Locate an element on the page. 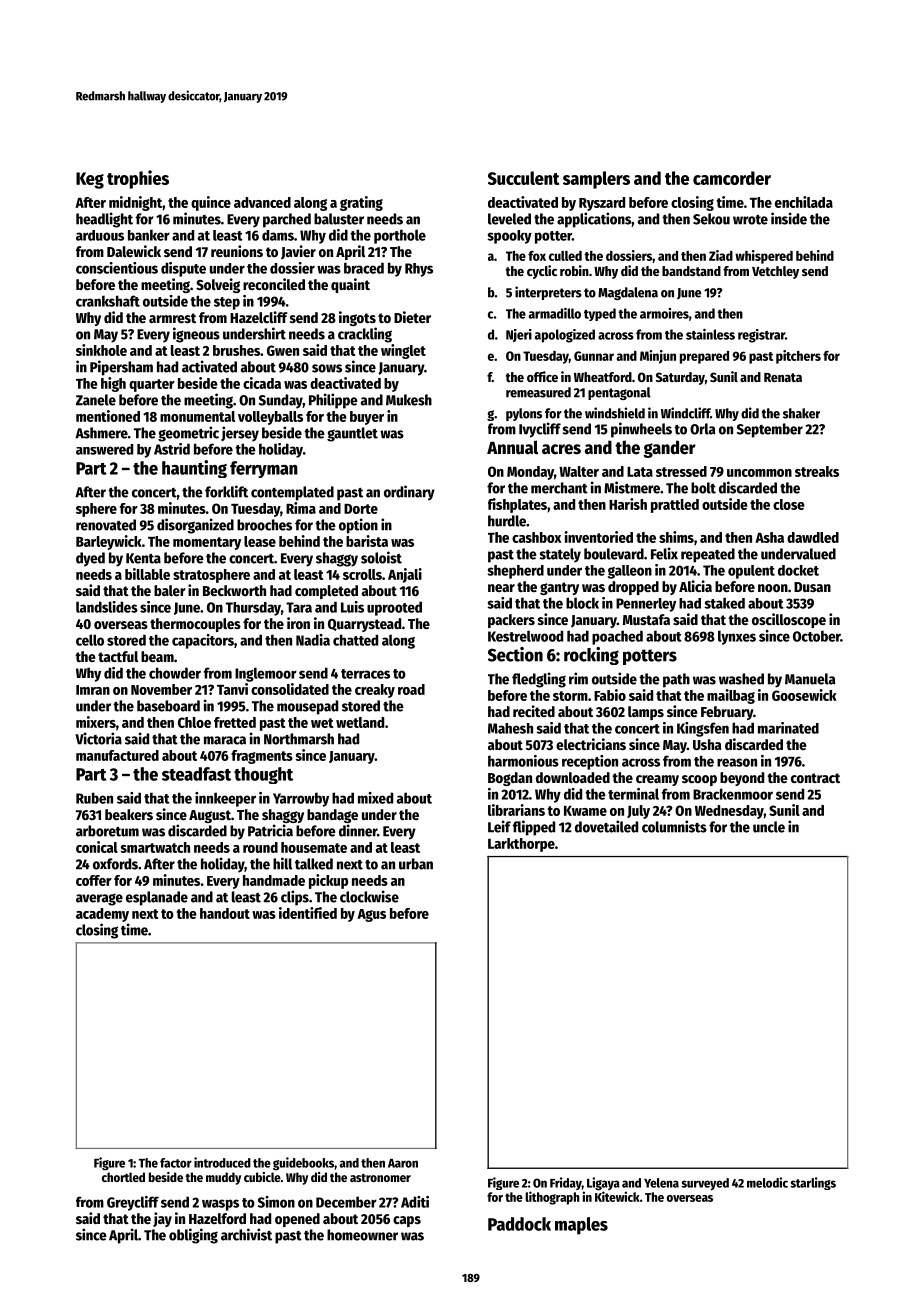 This page has height=1311, width=924. crankshaft is located at coordinates (108, 301).
